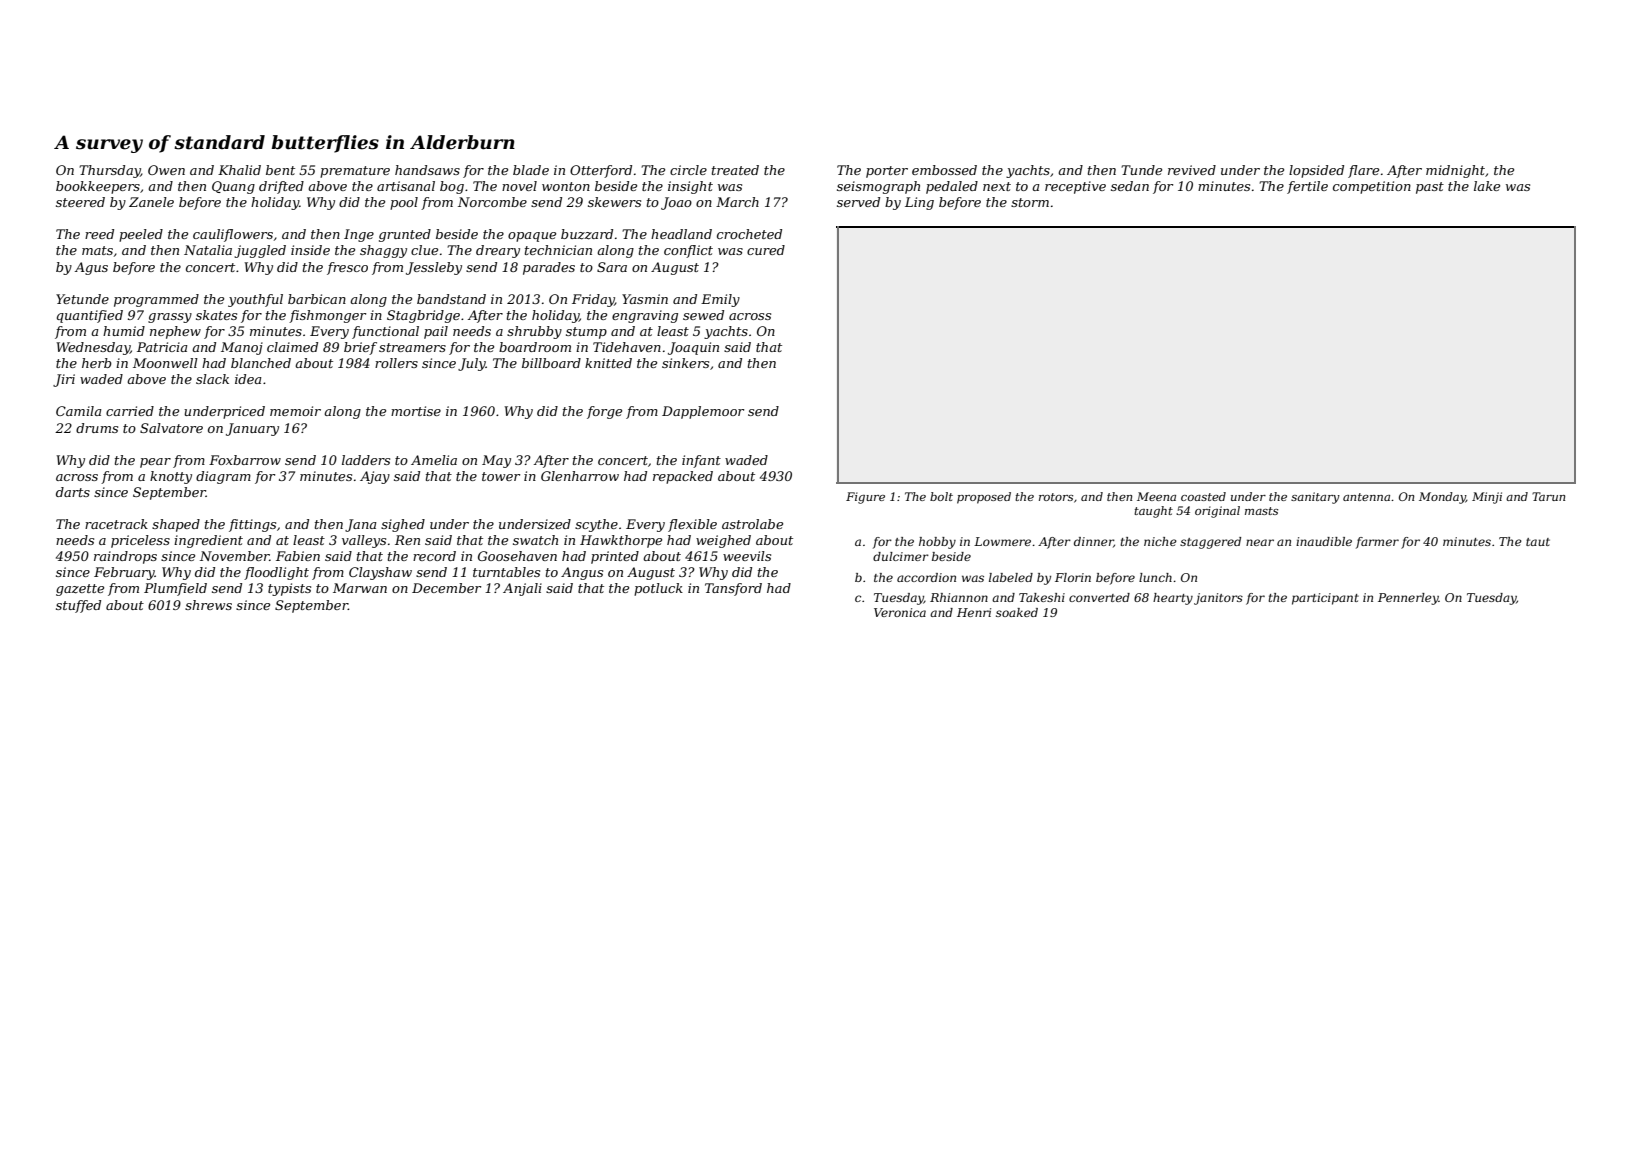 The height and width of the screenshot is (1154, 1632). What do you see at coordinates (887, 172) in the screenshot?
I see `porter` at bounding box center [887, 172].
